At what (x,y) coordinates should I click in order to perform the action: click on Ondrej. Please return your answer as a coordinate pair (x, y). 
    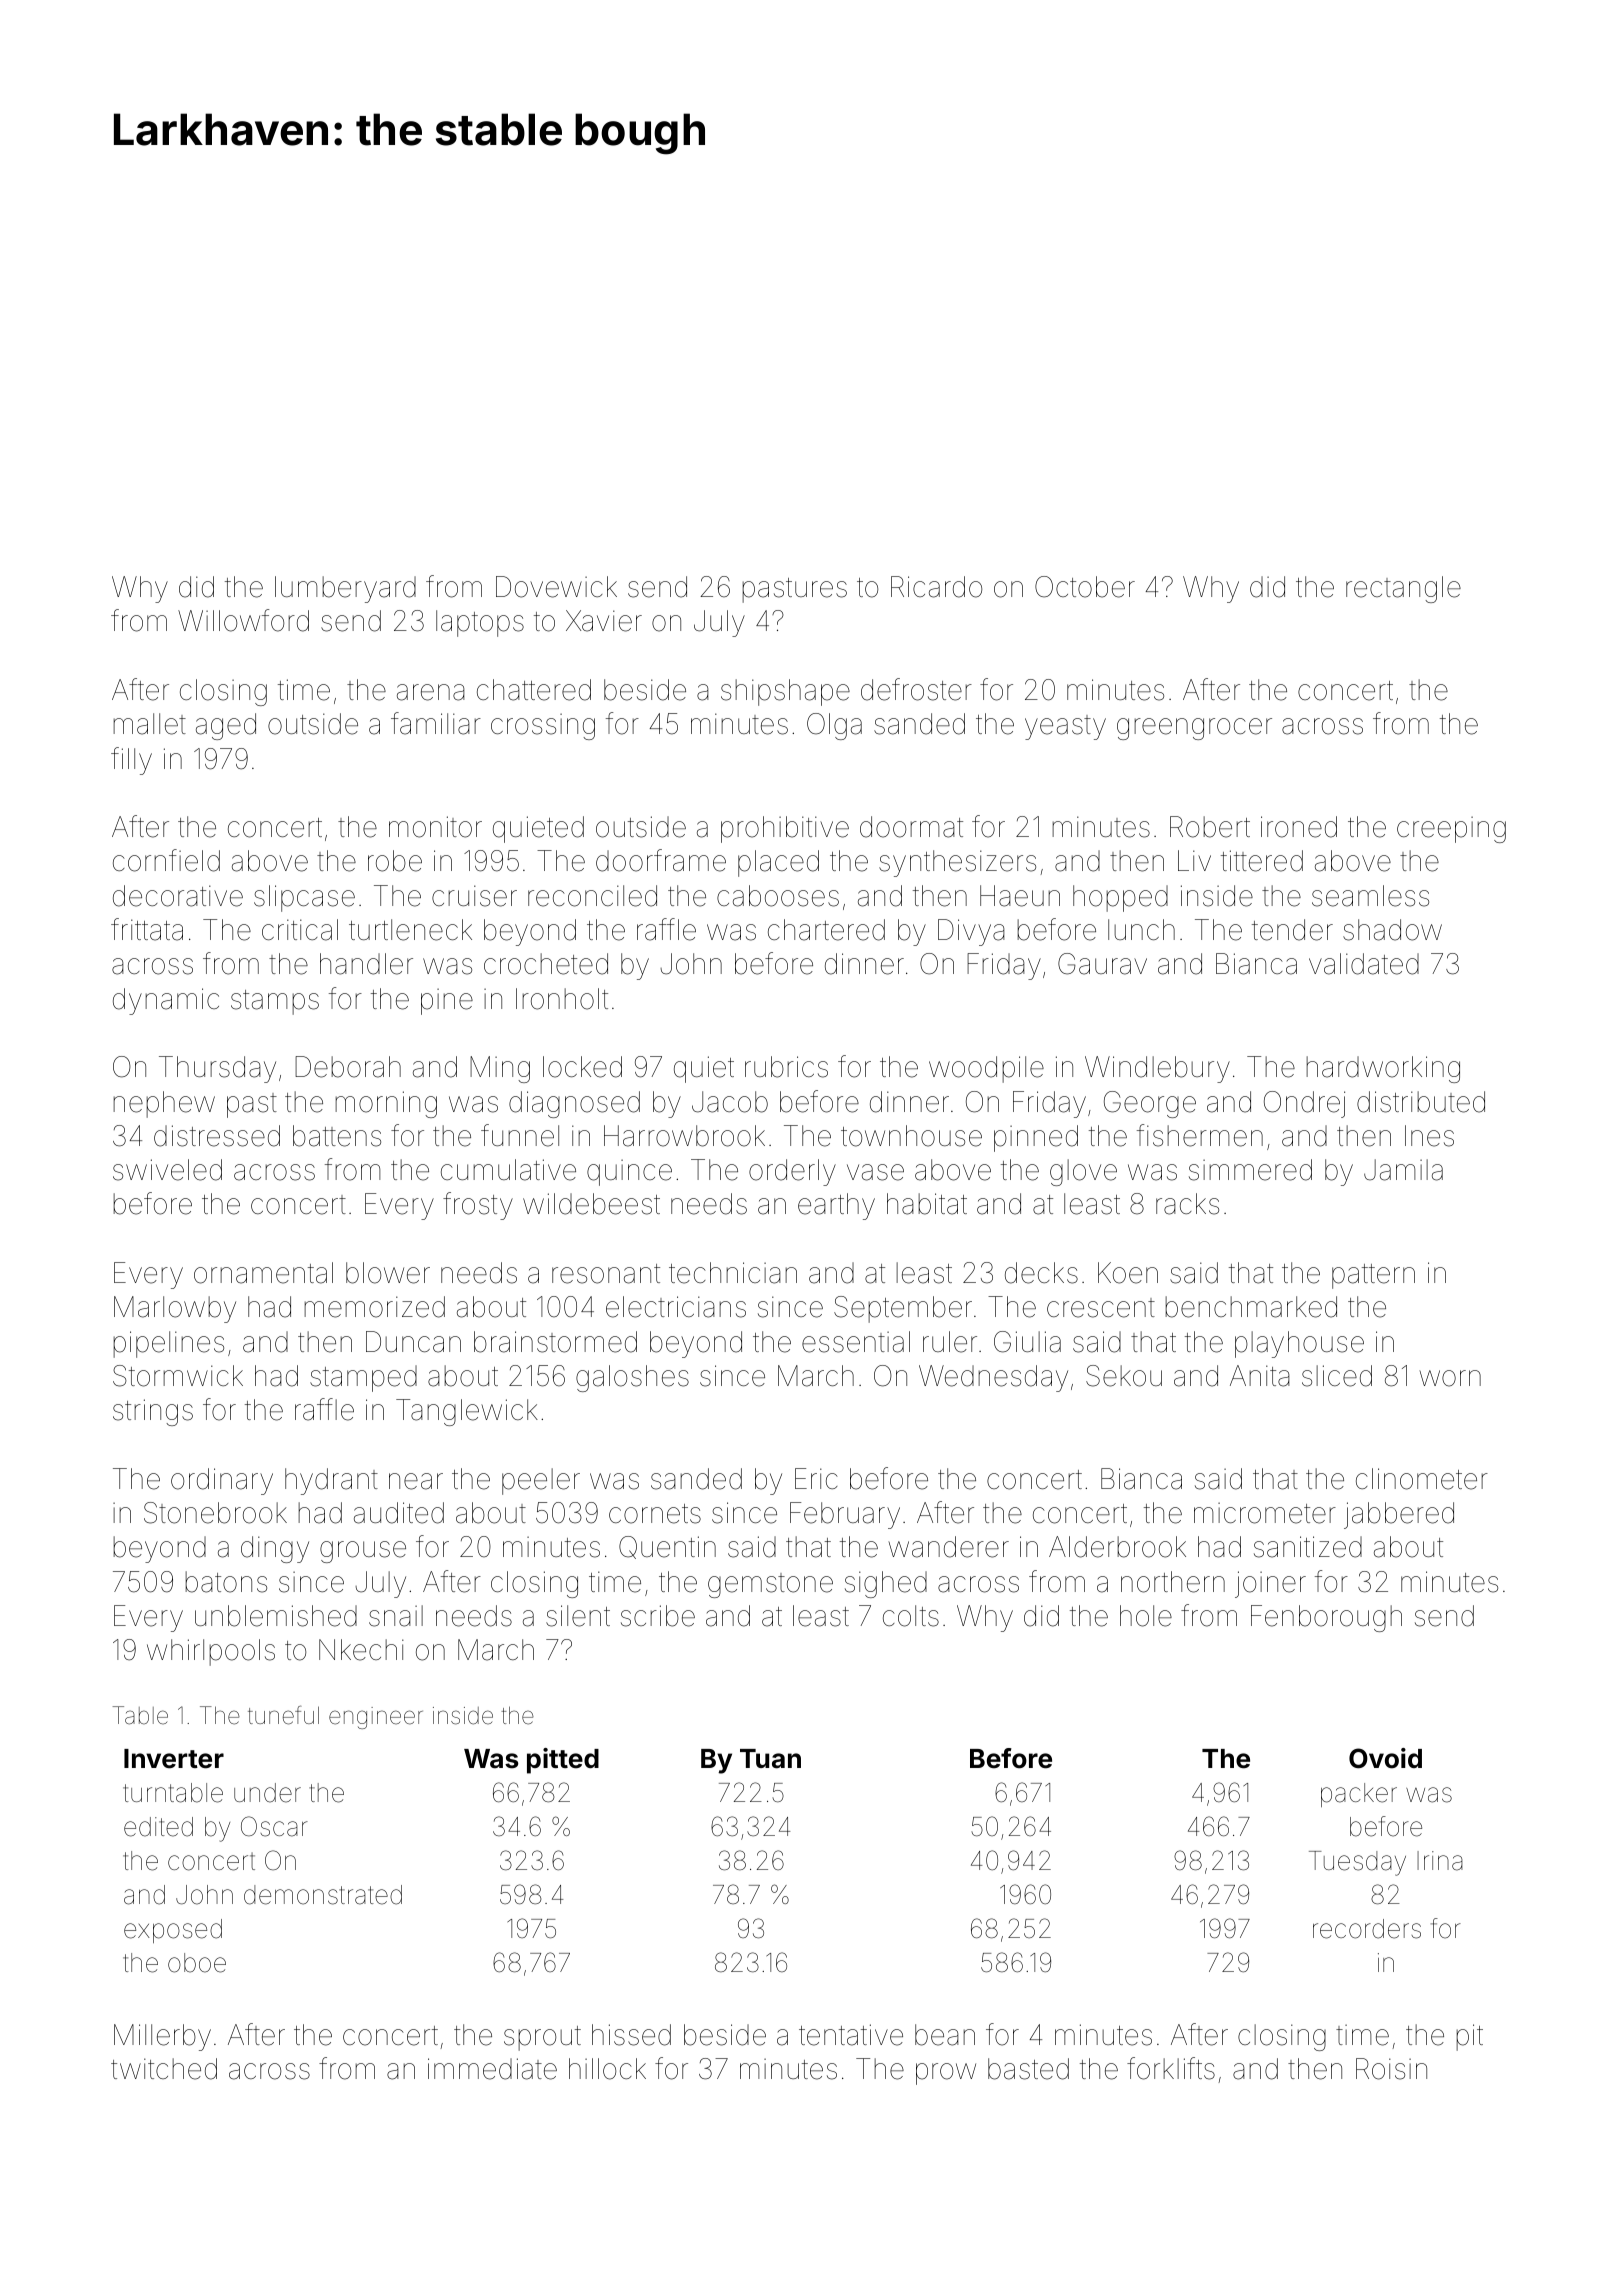
    Looking at the image, I should click on (1304, 1104).
